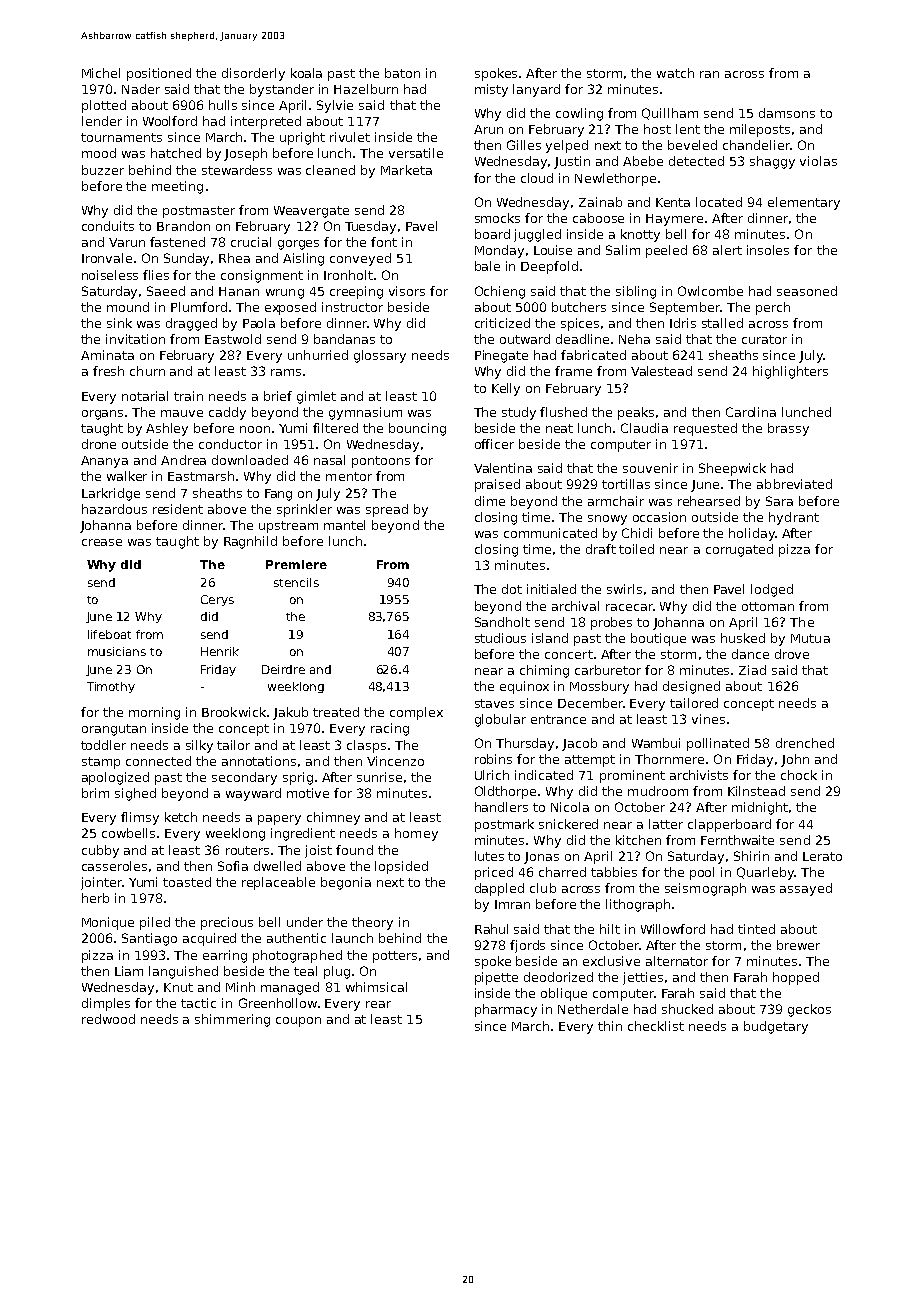 The image size is (924, 1308). Describe the element at coordinates (159, 74) in the screenshot. I see `positioned` at that location.
